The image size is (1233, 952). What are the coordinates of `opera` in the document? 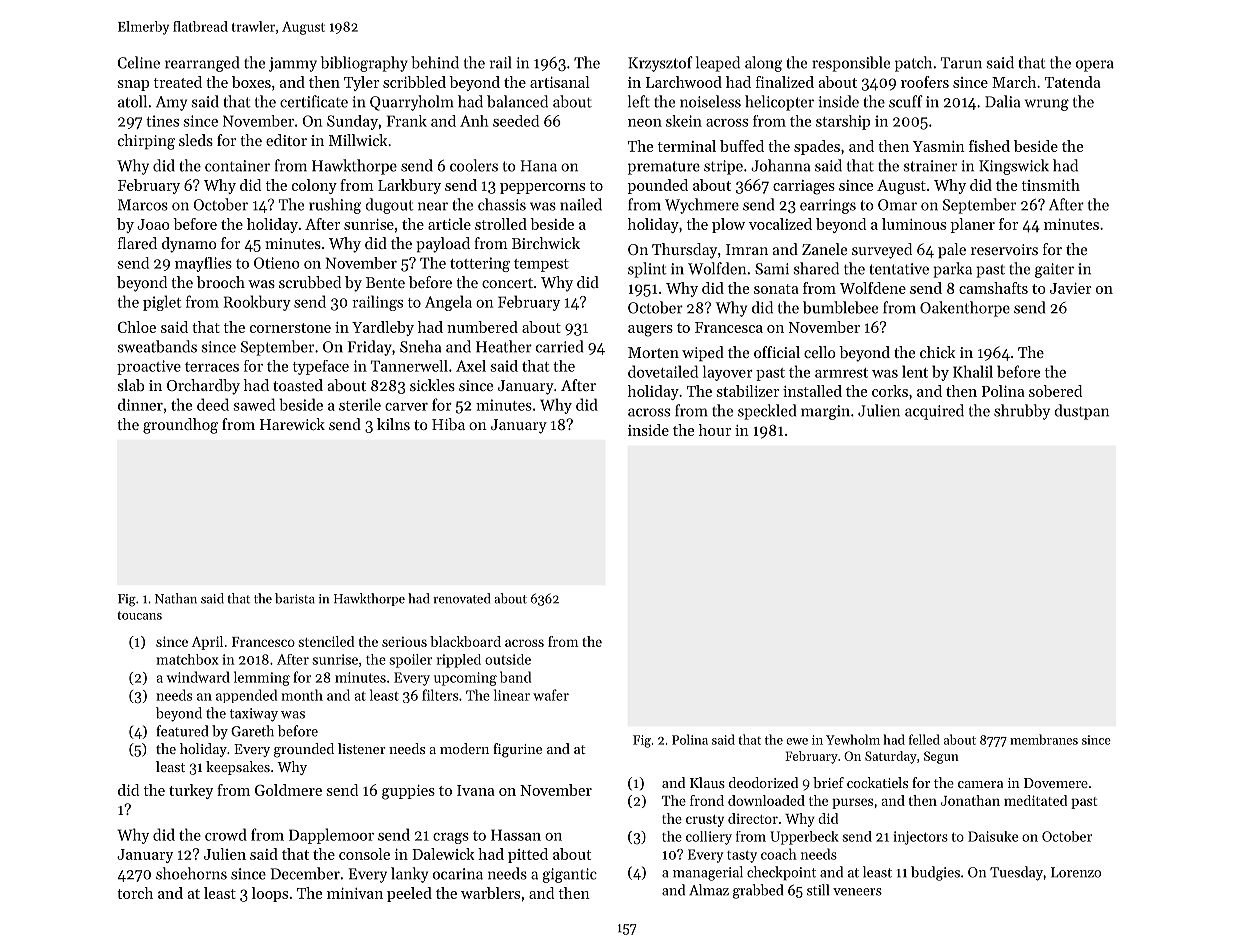 It's located at (1095, 66).
